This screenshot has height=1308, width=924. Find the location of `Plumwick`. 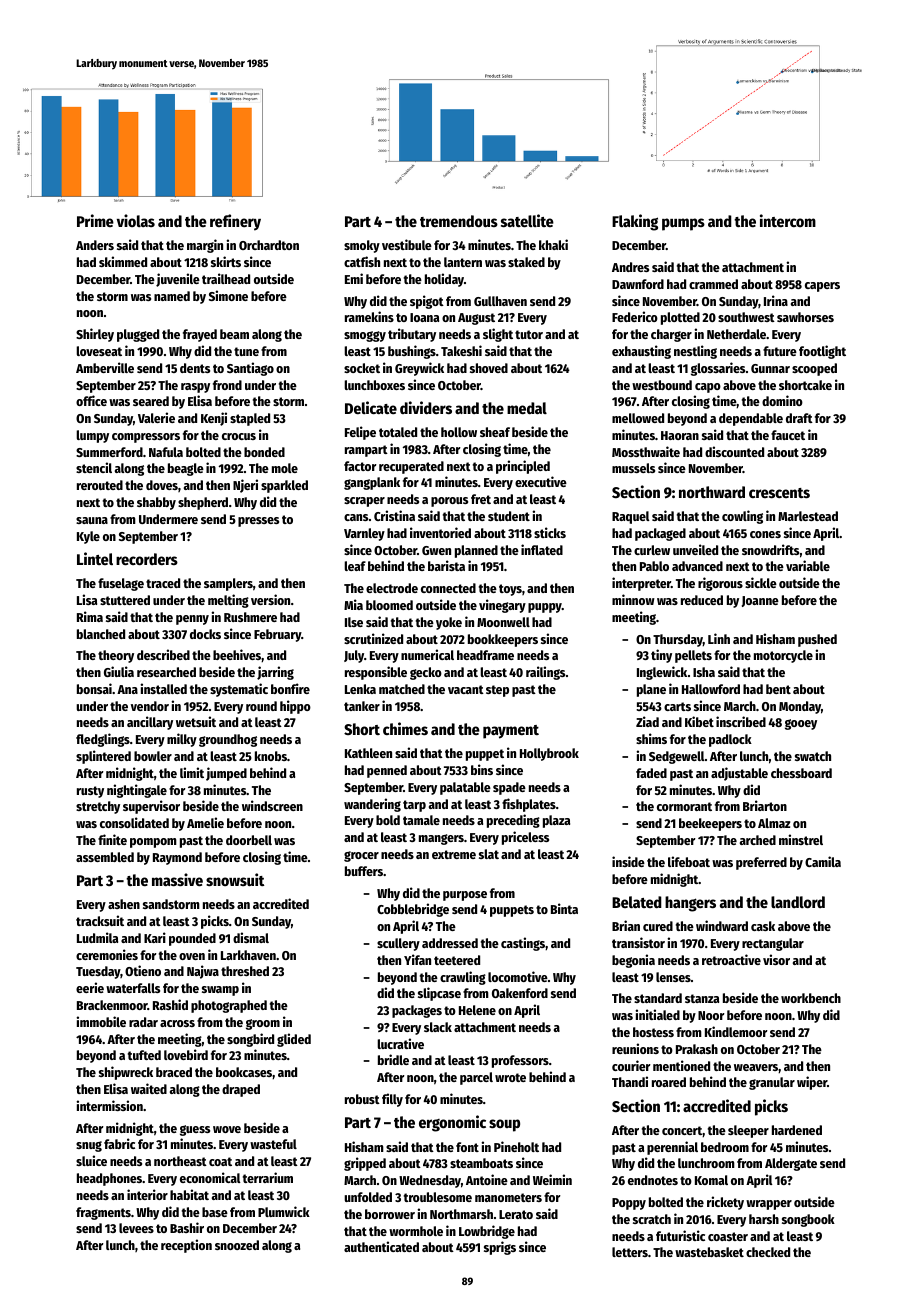

Plumwick is located at coordinates (284, 1211).
